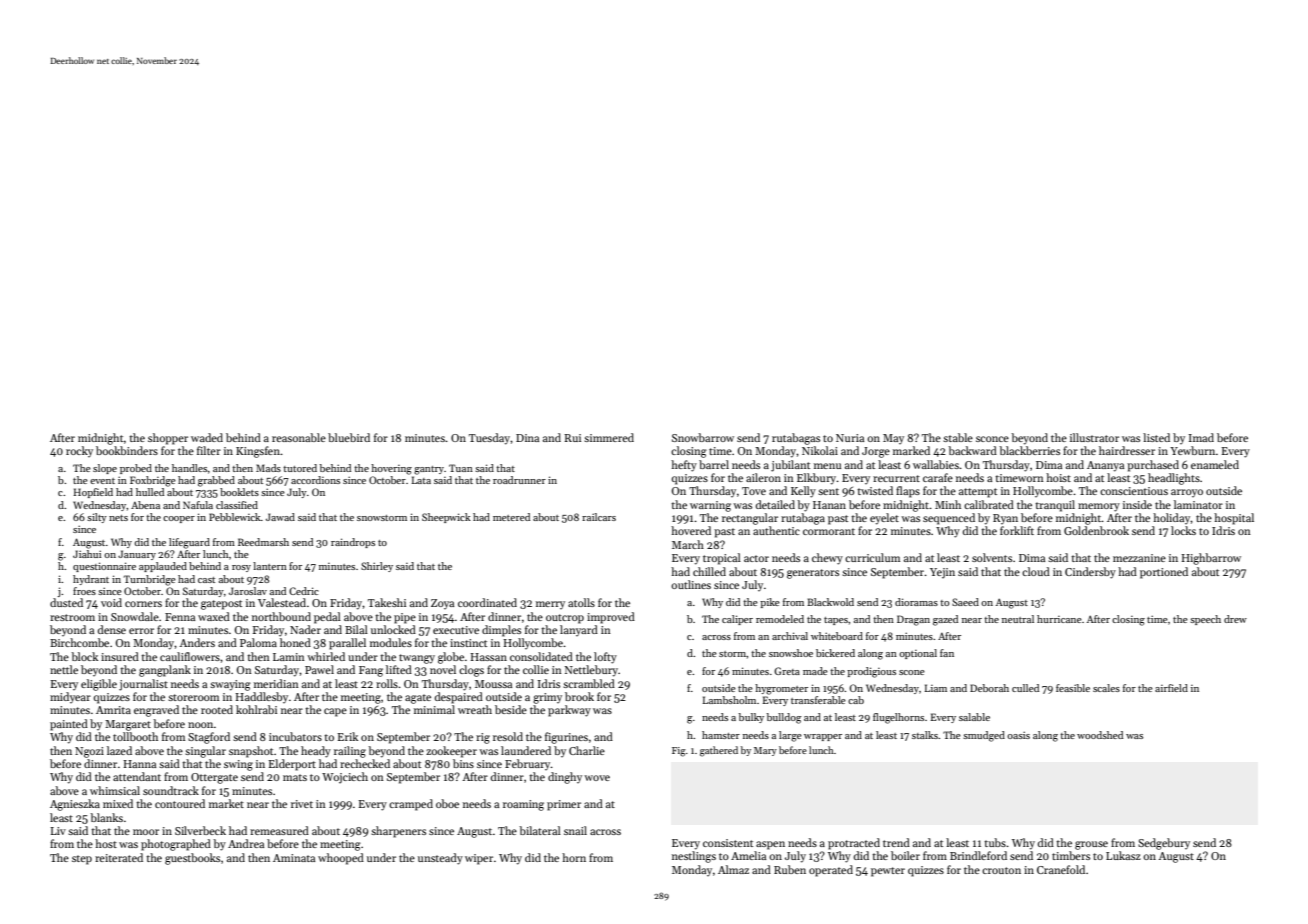  What do you see at coordinates (398, 832) in the screenshot?
I see `sharpeners` at bounding box center [398, 832].
